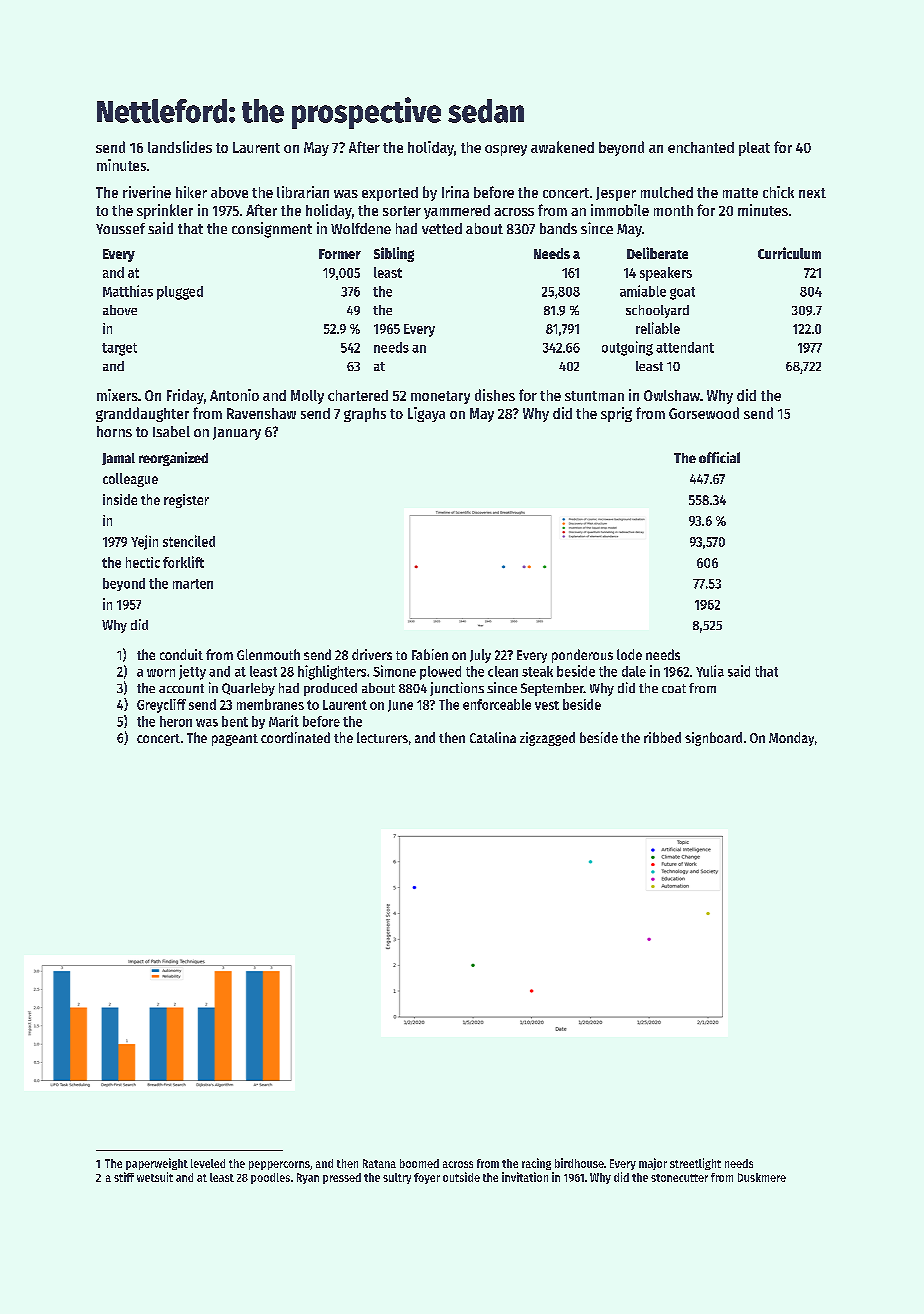  Describe the element at coordinates (547, 739) in the page. I see `zigzagged` at that location.
